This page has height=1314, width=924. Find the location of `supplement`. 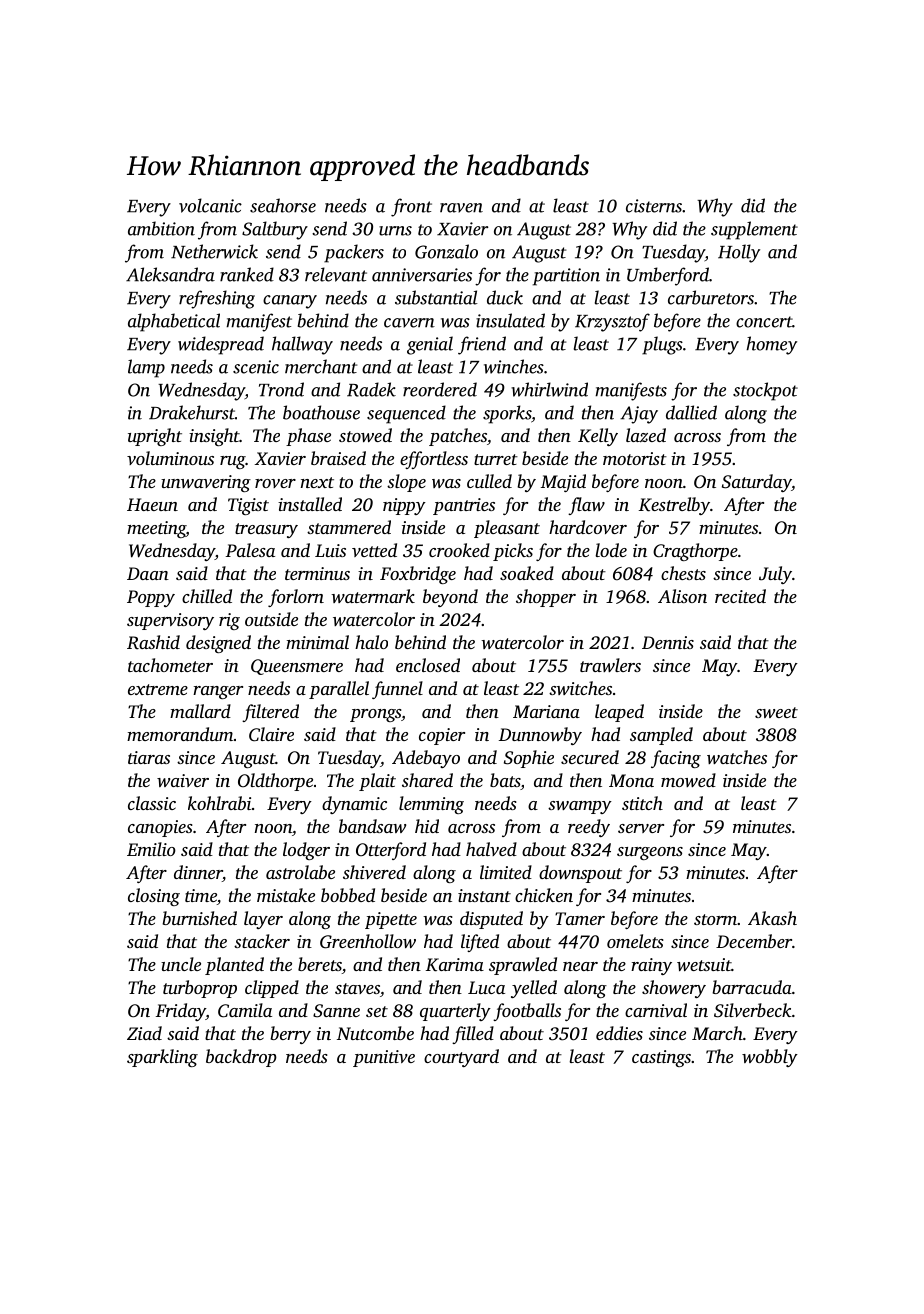

supplement is located at coordinates (754, 230).
